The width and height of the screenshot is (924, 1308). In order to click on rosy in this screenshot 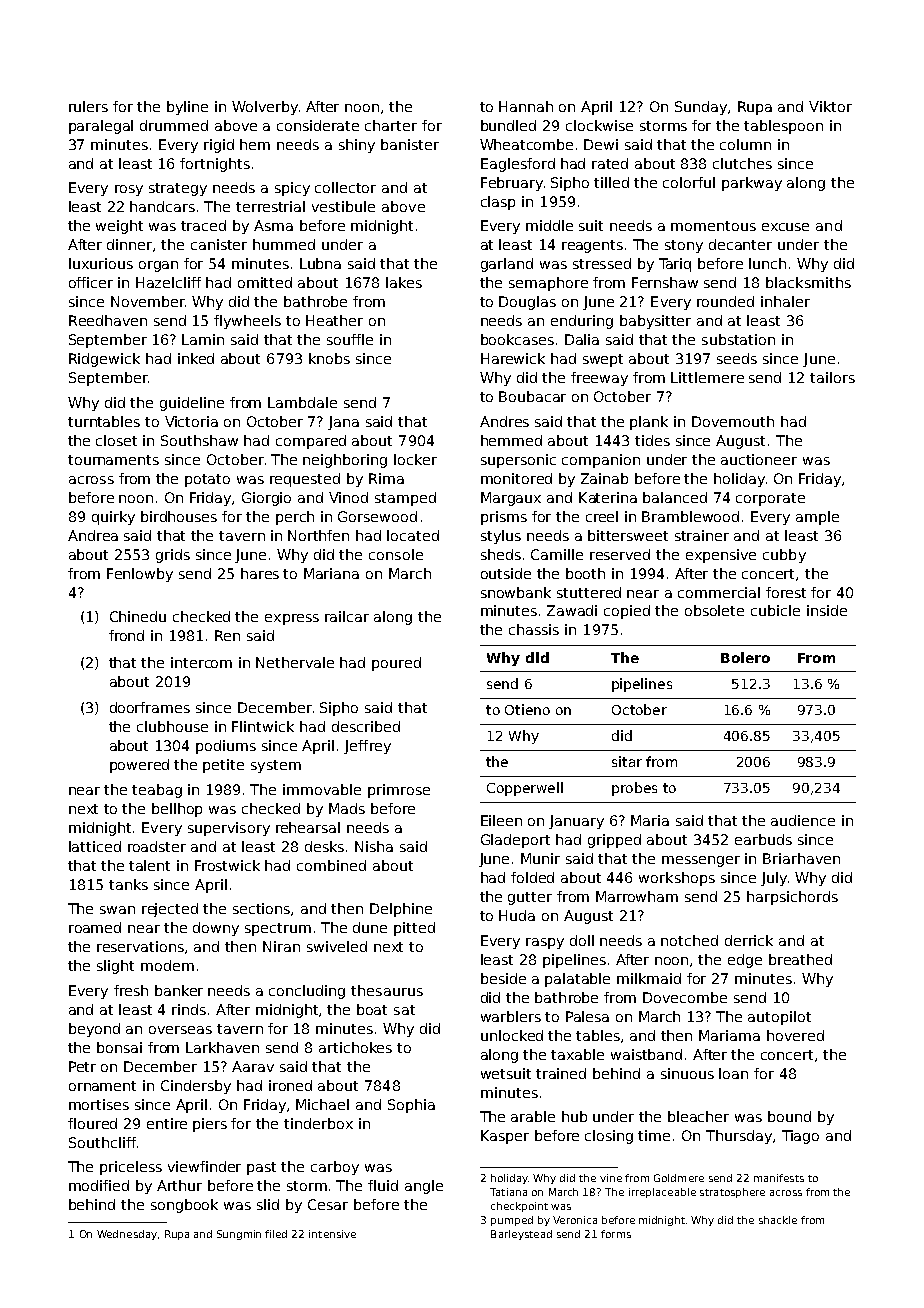, I will do `click(129, 190)`.
